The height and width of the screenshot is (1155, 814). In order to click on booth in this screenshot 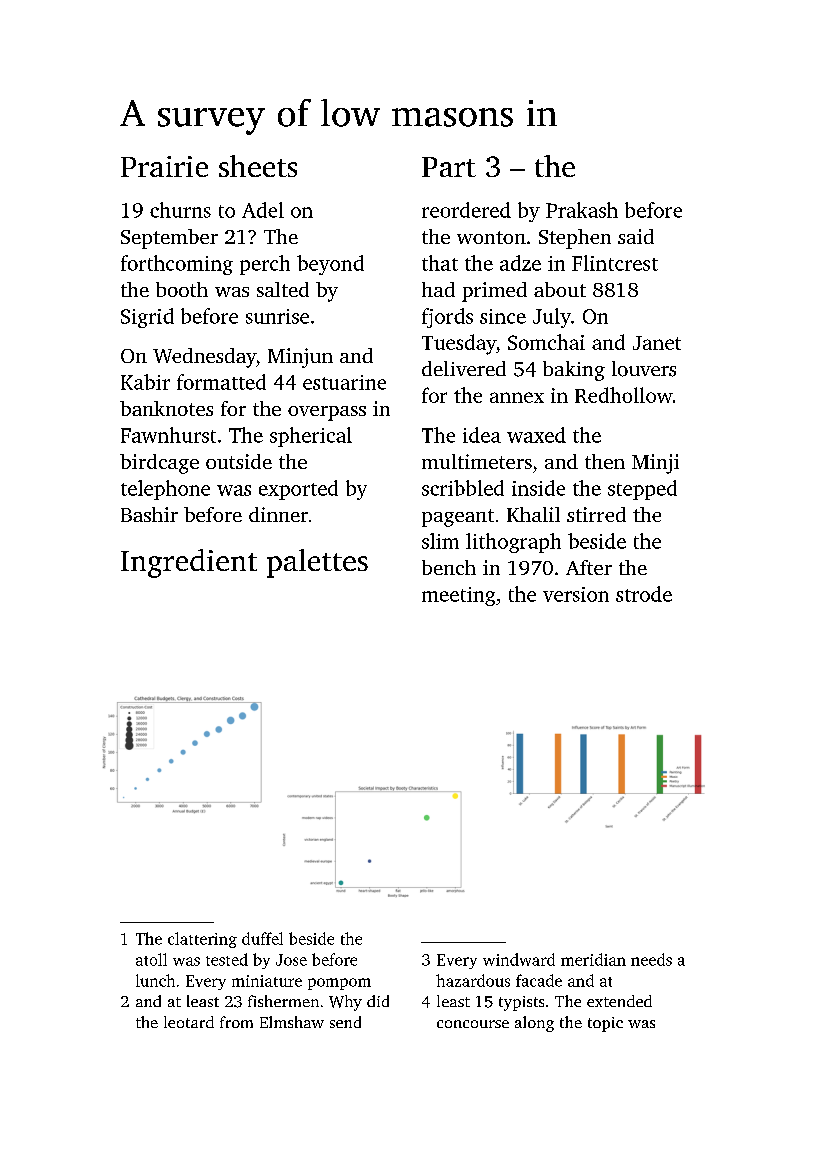, I will do `click(182, 289)`.
